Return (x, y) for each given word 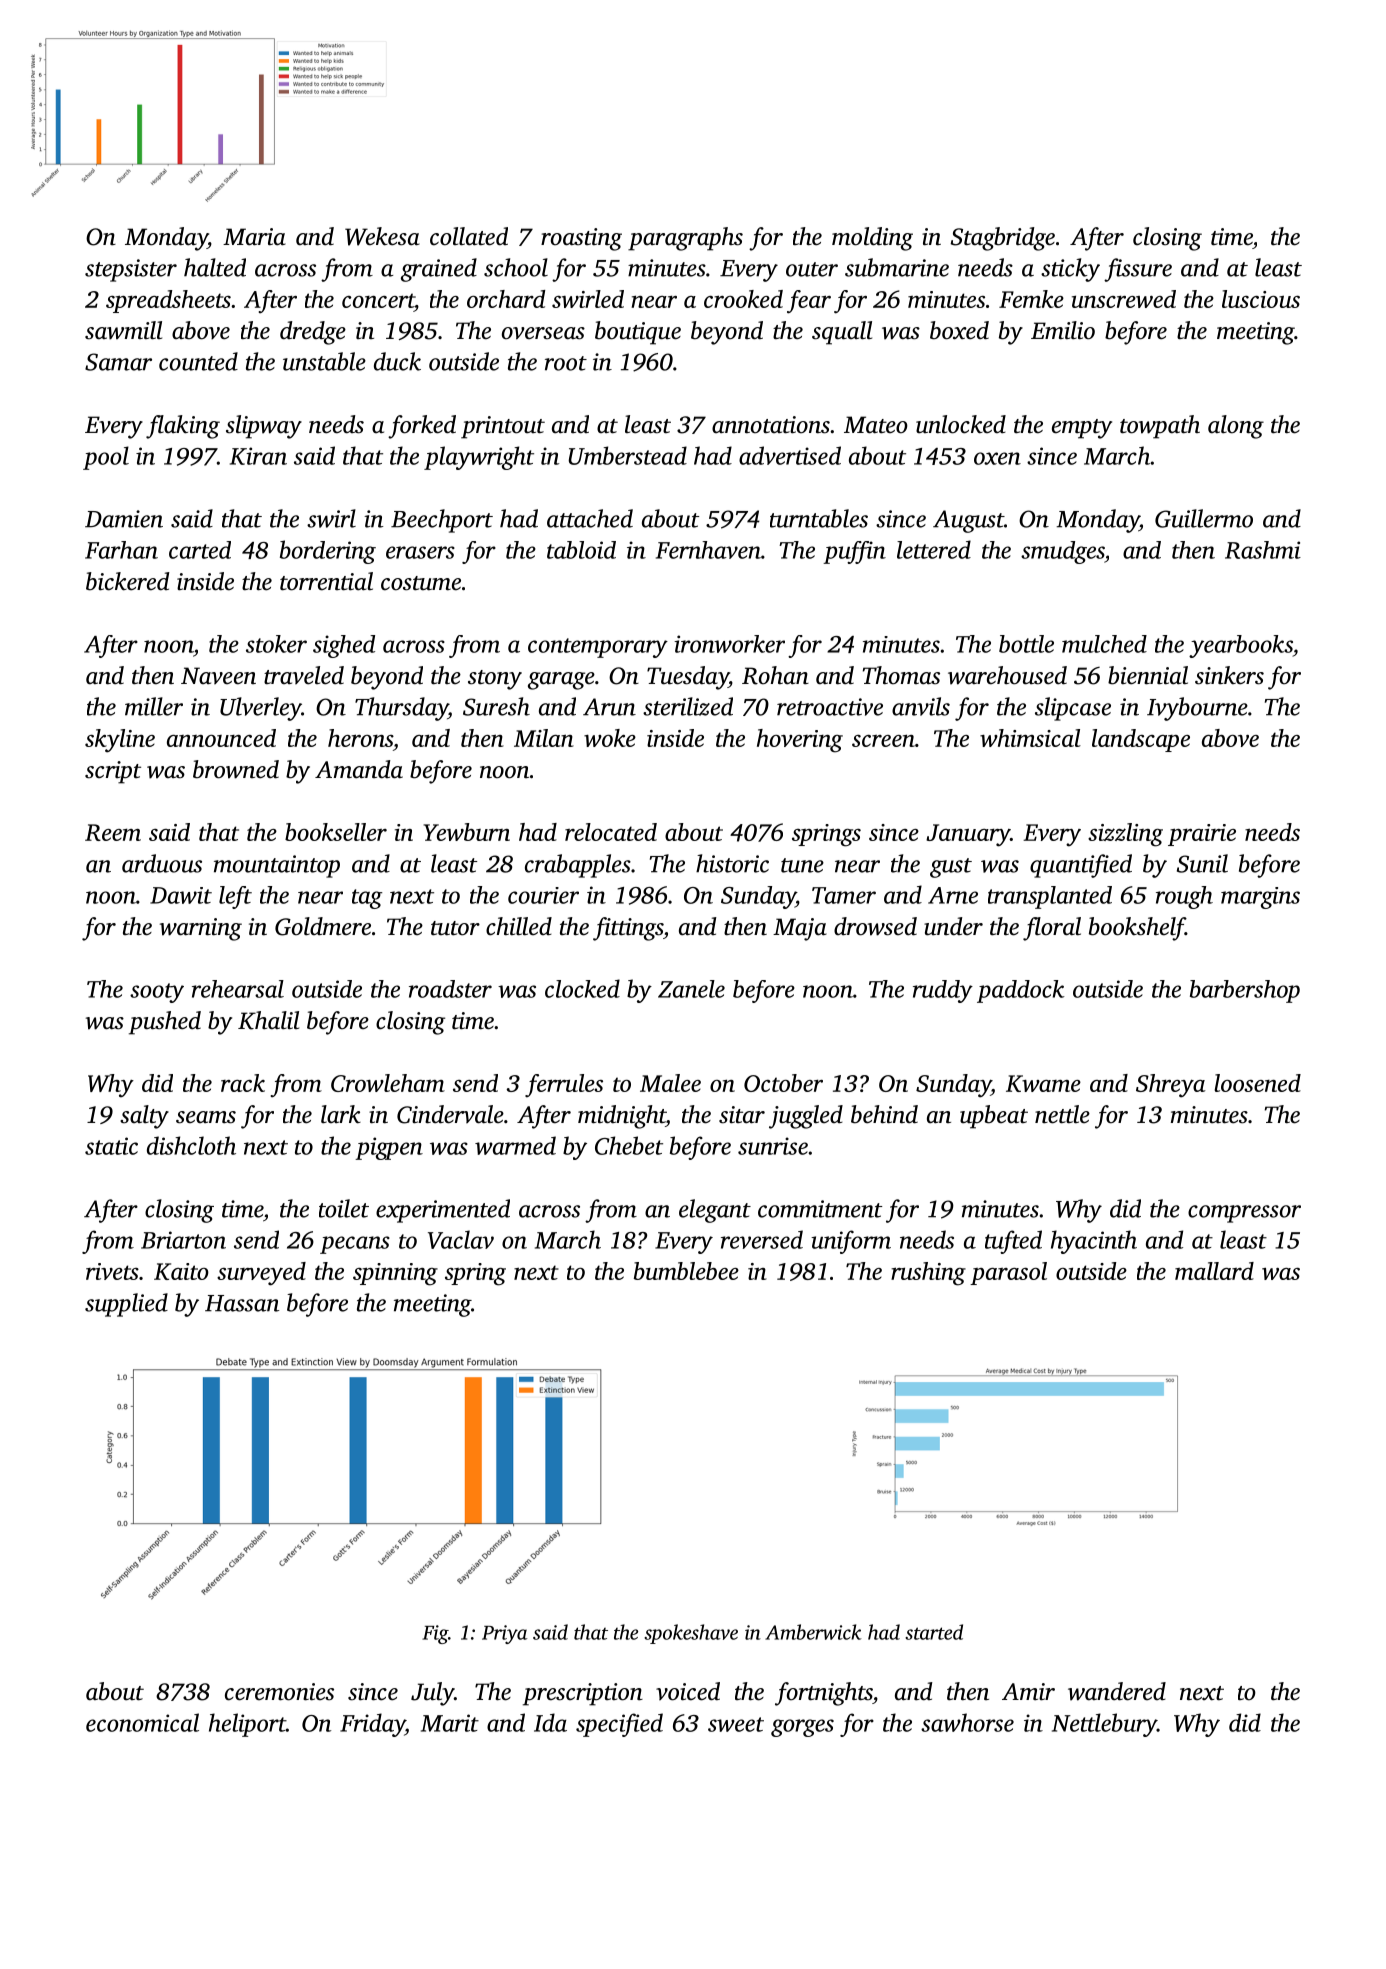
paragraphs (685, 239)
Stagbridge (1003, 239)
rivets (112, 1271)
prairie (1202, 835)
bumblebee (686, 1271)
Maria (254, 237)
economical (142, 1722)
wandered (1117, 1691)
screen (883, 740)
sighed (344, 646)
